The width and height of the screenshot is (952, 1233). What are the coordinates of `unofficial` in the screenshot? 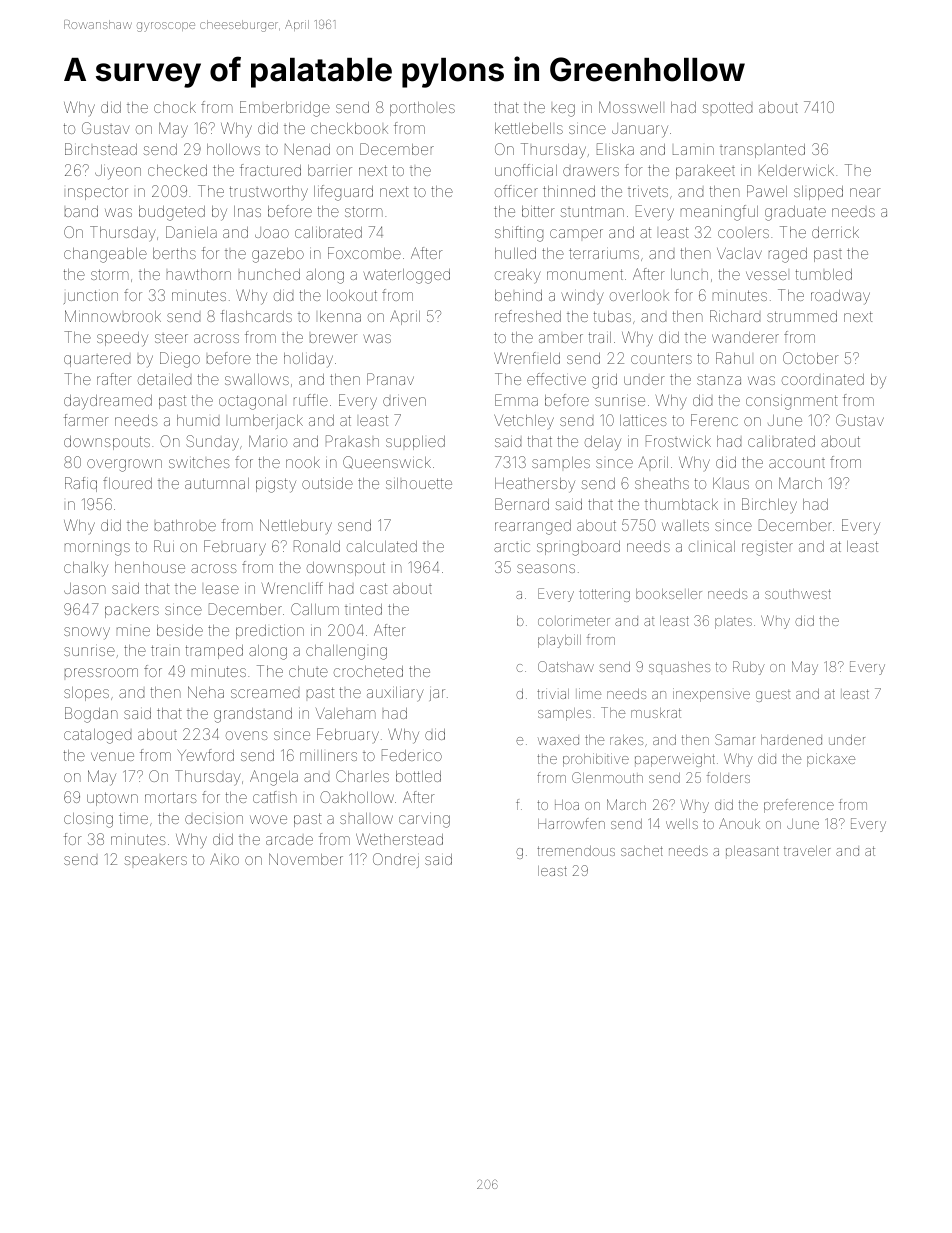 It's located at (526, 170).
